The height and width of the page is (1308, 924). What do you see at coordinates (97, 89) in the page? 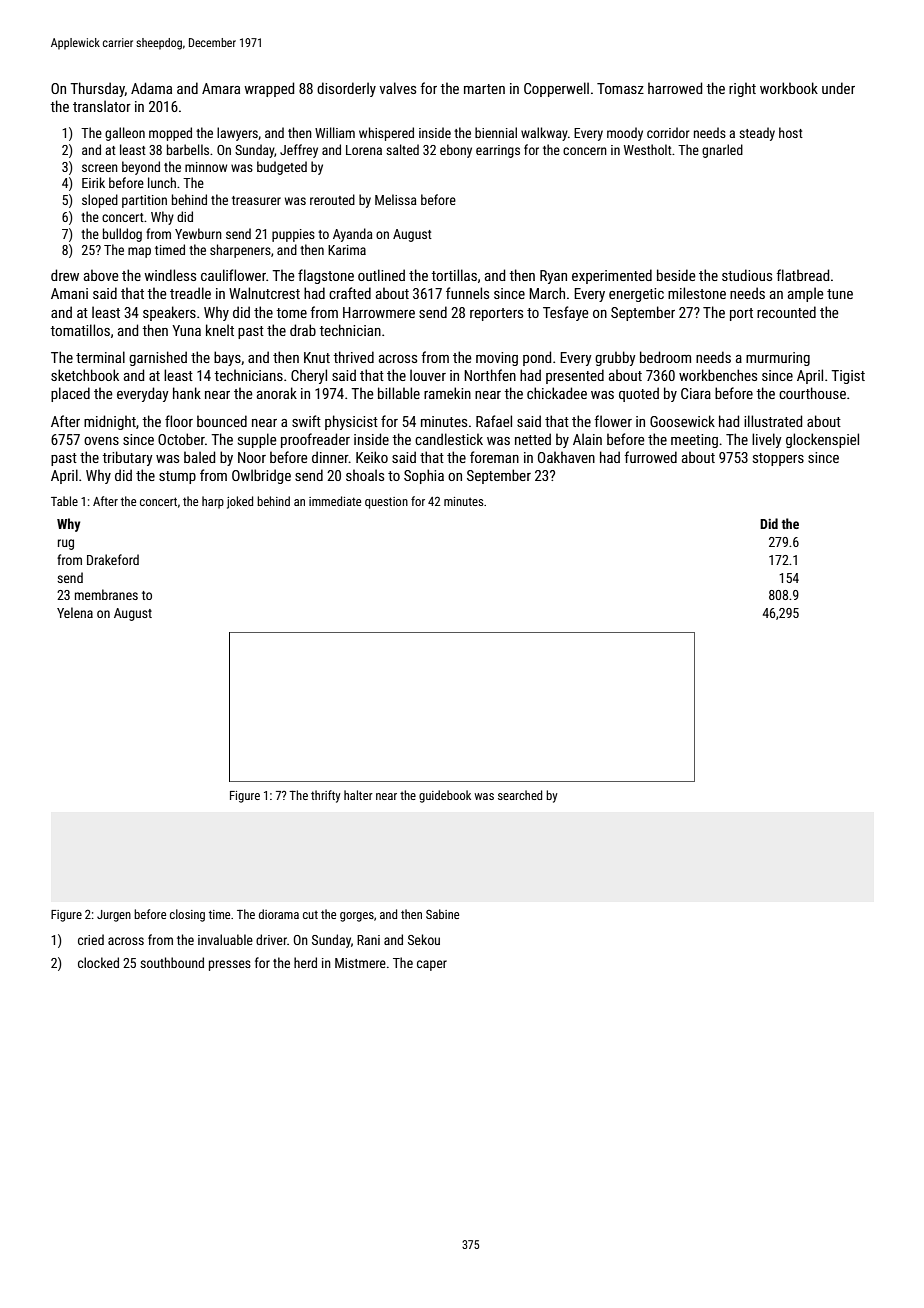
I see `Thursday` at bounding box center [97, 89].
